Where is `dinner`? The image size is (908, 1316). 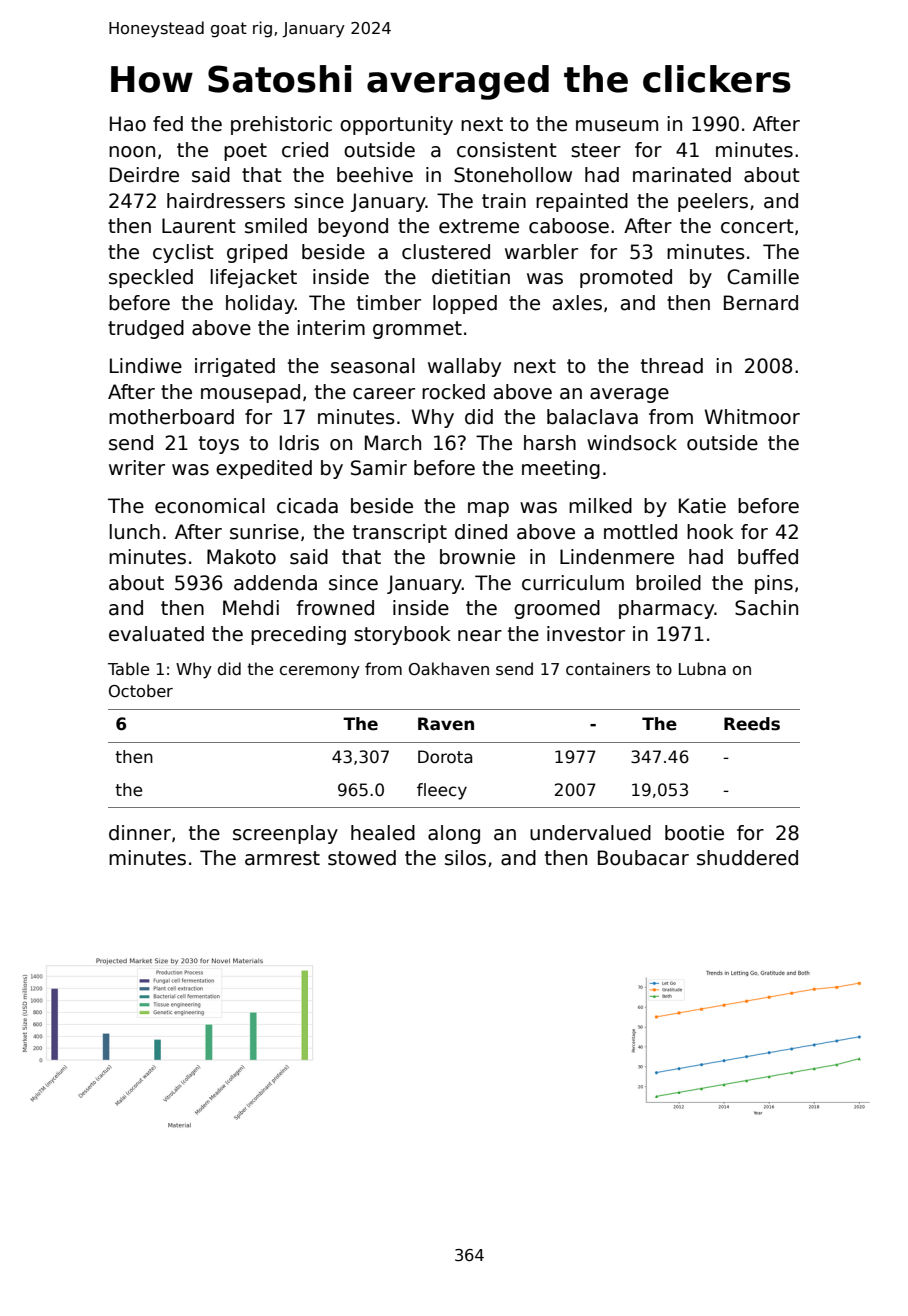
dinner is located at coordinates (140, 833).
